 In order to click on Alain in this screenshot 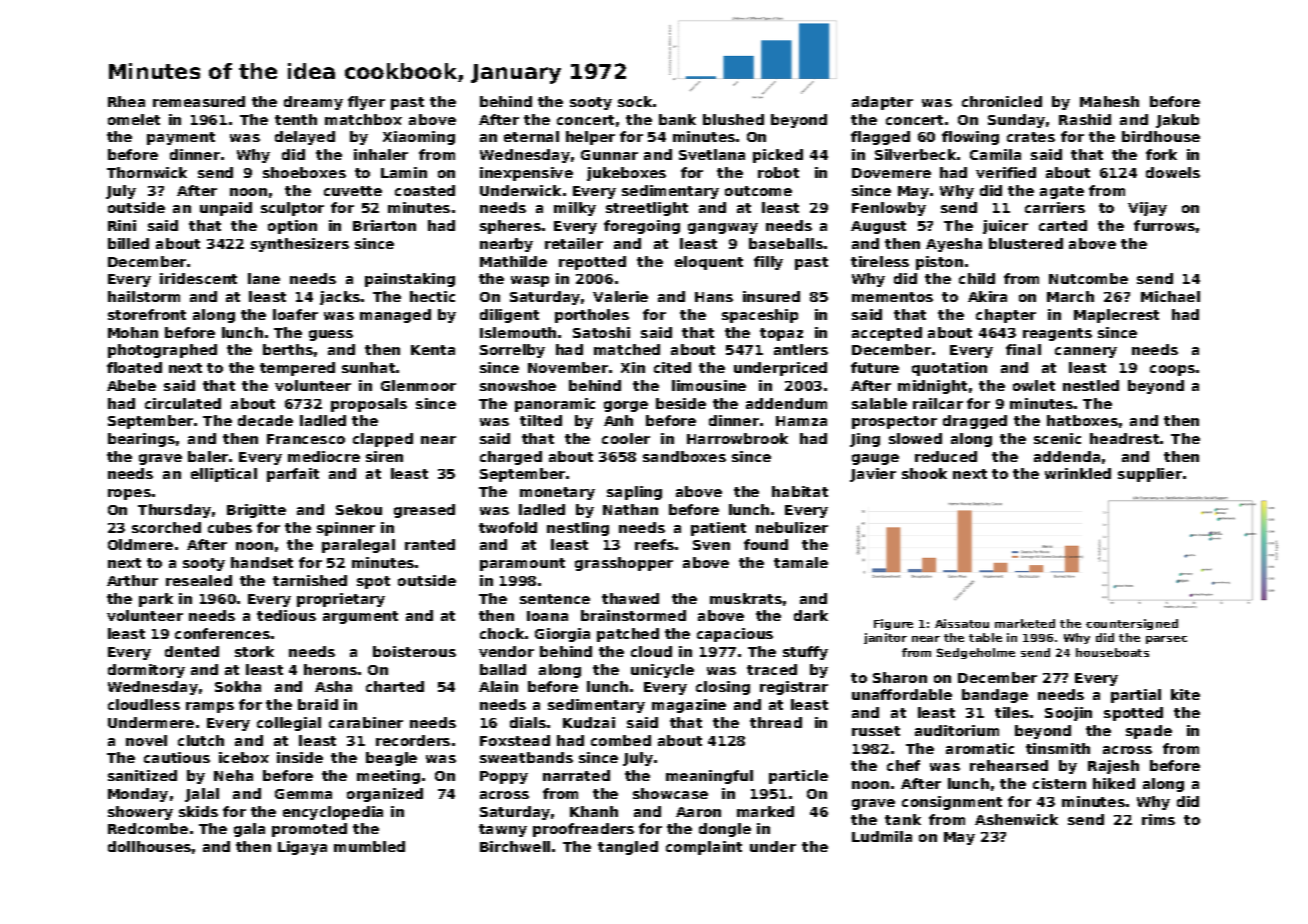, I will do `click(498, 686)`.
